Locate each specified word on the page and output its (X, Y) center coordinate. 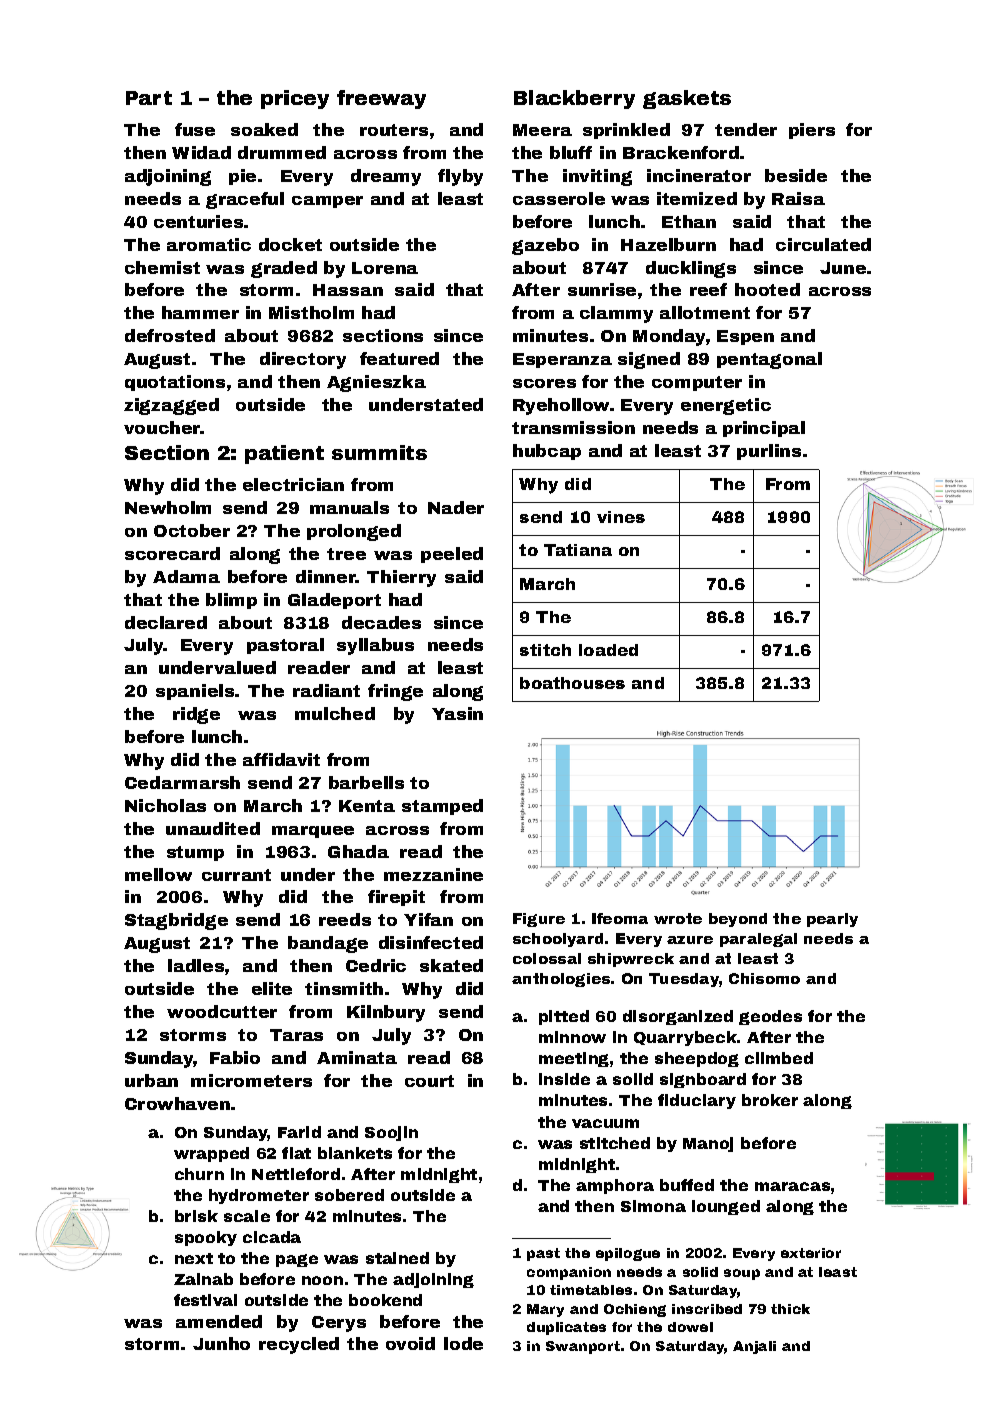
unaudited (213, 828)
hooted (767, 289)
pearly (832, 920)
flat (296, 1153)
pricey (295, 99)
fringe (395, 692)
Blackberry (574, 99)
